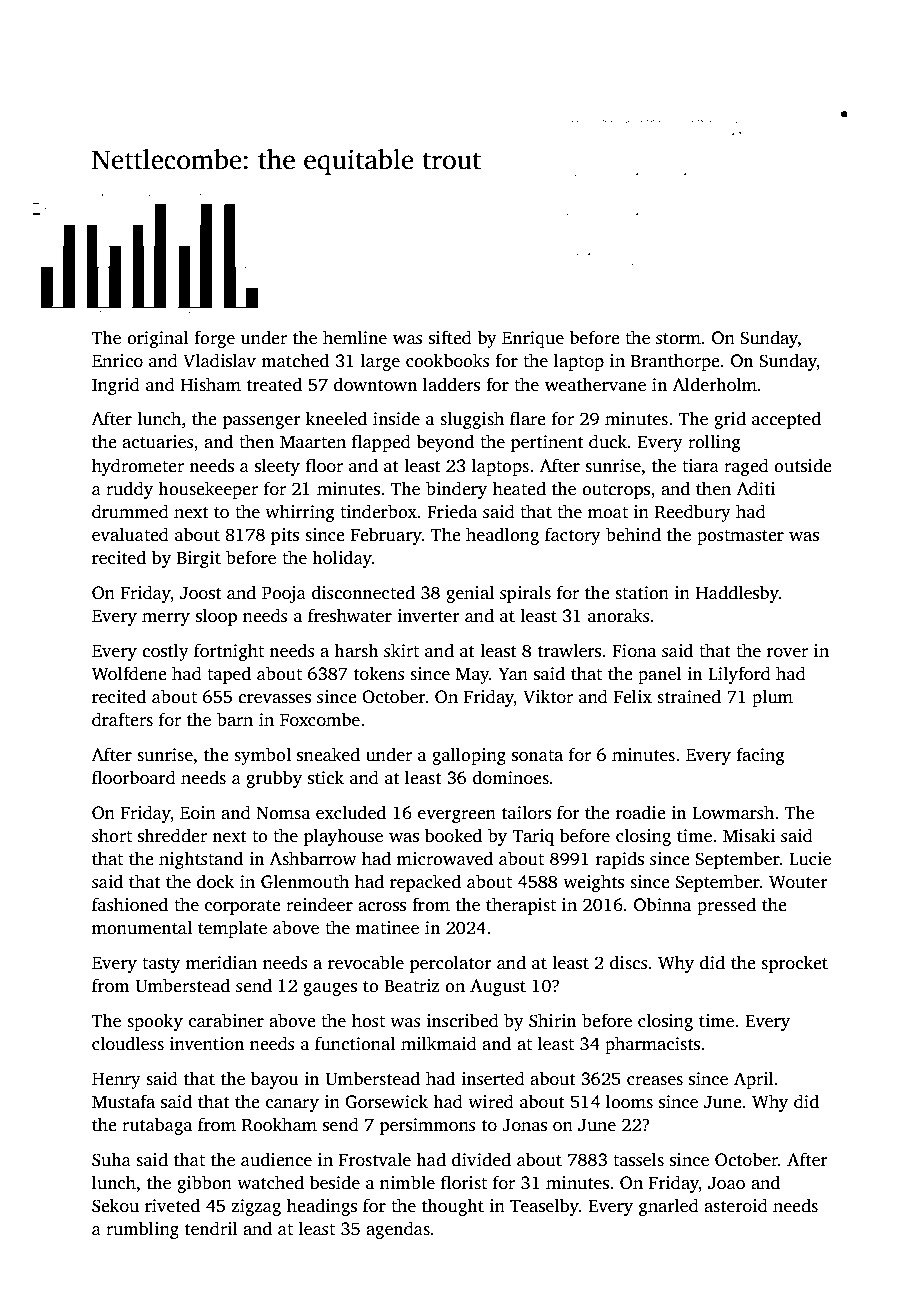 Image resolution: width=924 pixels, height=1314 pixels. I want to click on Wolfdene, so click(129, 673).
